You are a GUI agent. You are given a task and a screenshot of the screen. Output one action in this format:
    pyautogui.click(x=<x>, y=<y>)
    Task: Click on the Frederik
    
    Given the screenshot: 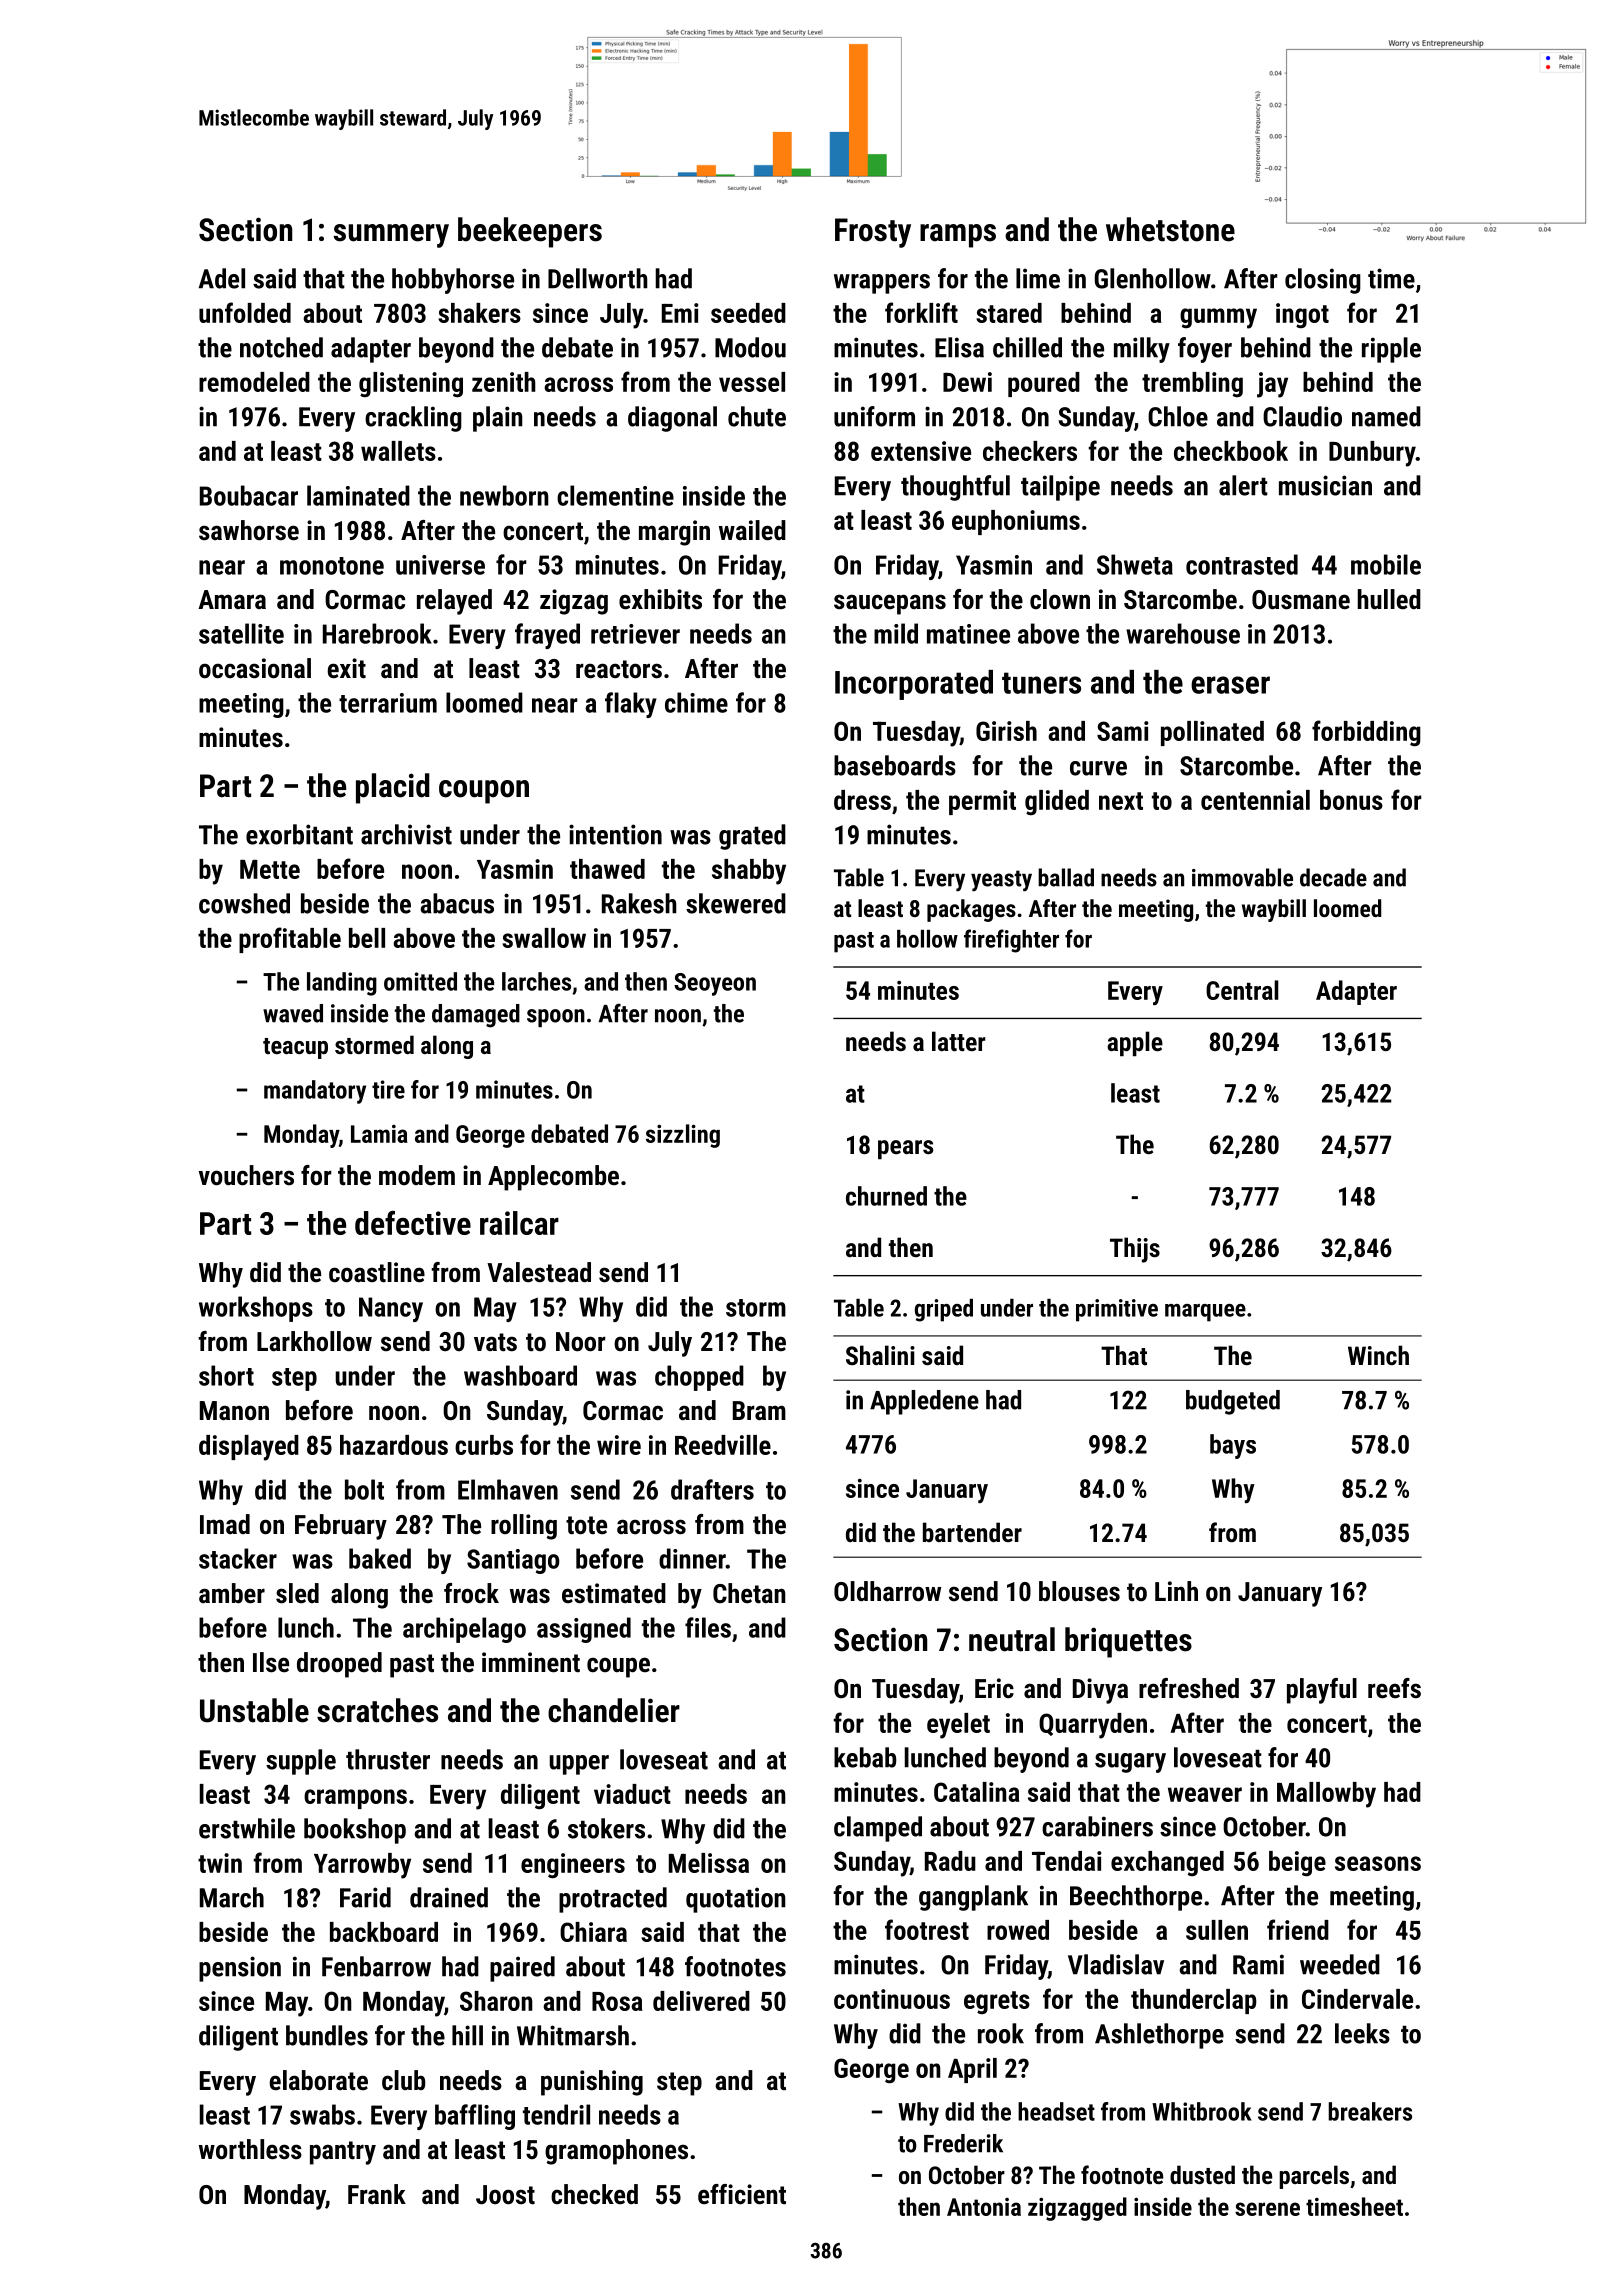 What is the action you would take?
    pyautogui.click(x=963, y=2143)
